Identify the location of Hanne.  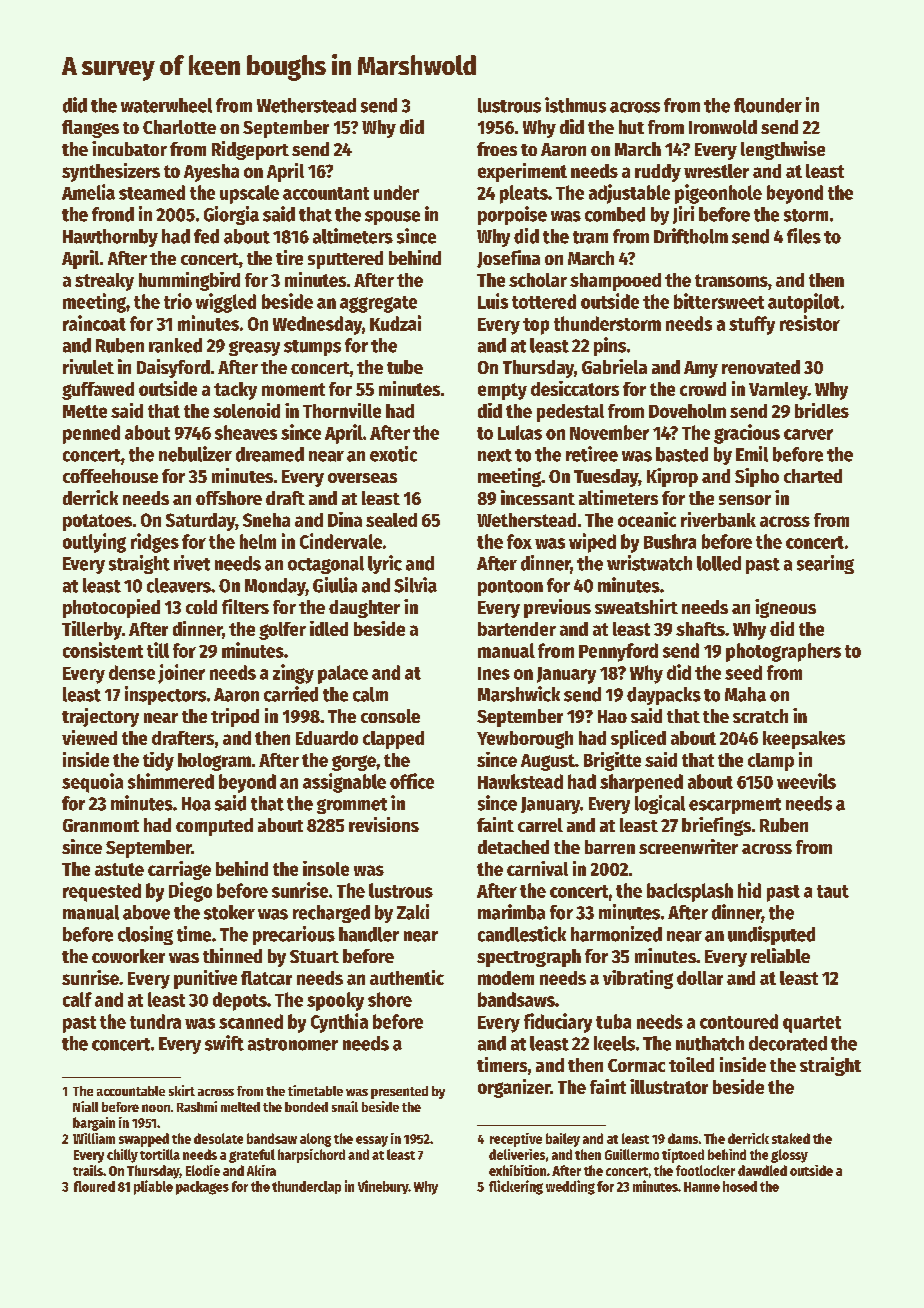
(702, 1187).
